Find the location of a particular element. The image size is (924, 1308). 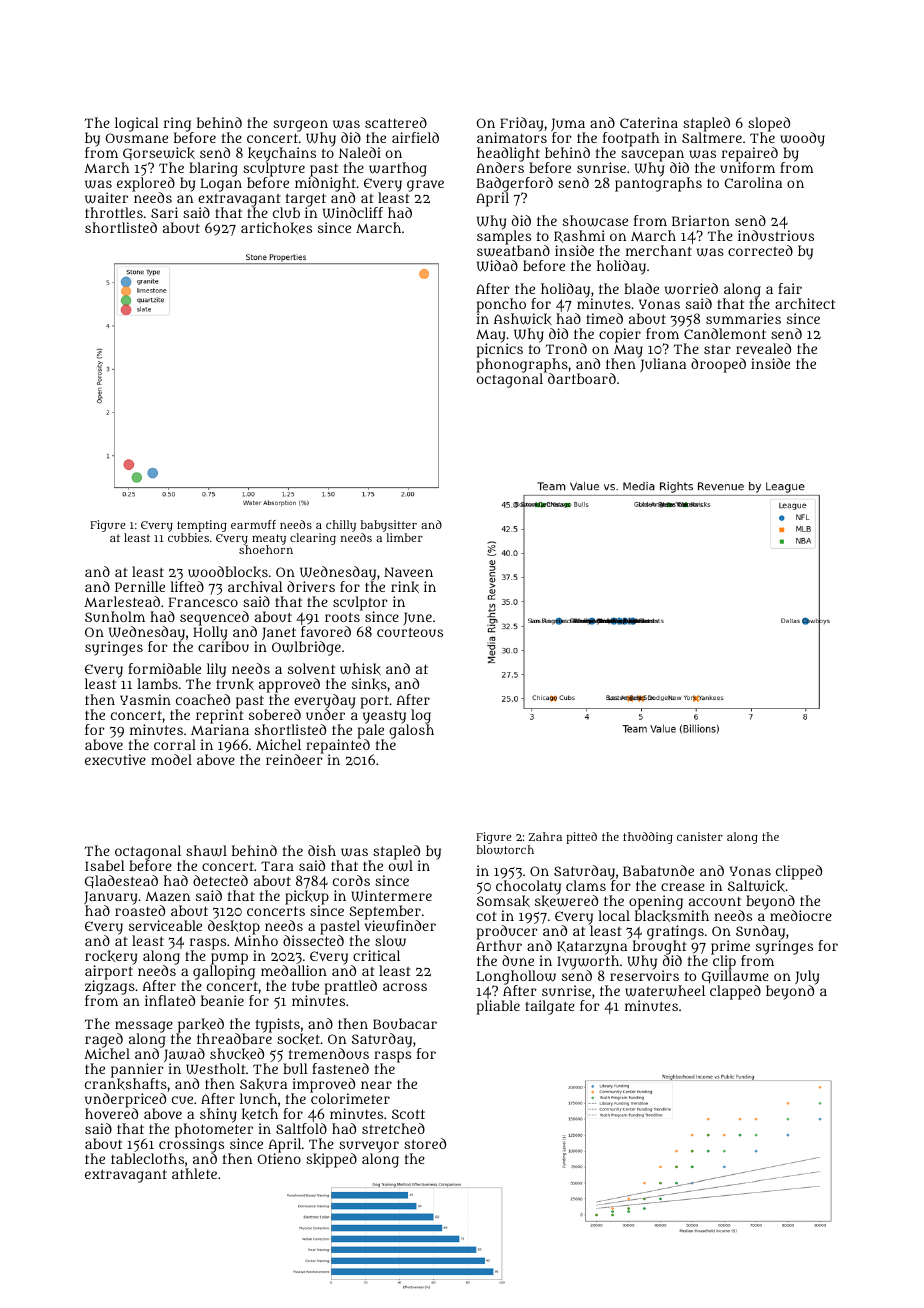

meaty is located at coordinates (269, 540).
